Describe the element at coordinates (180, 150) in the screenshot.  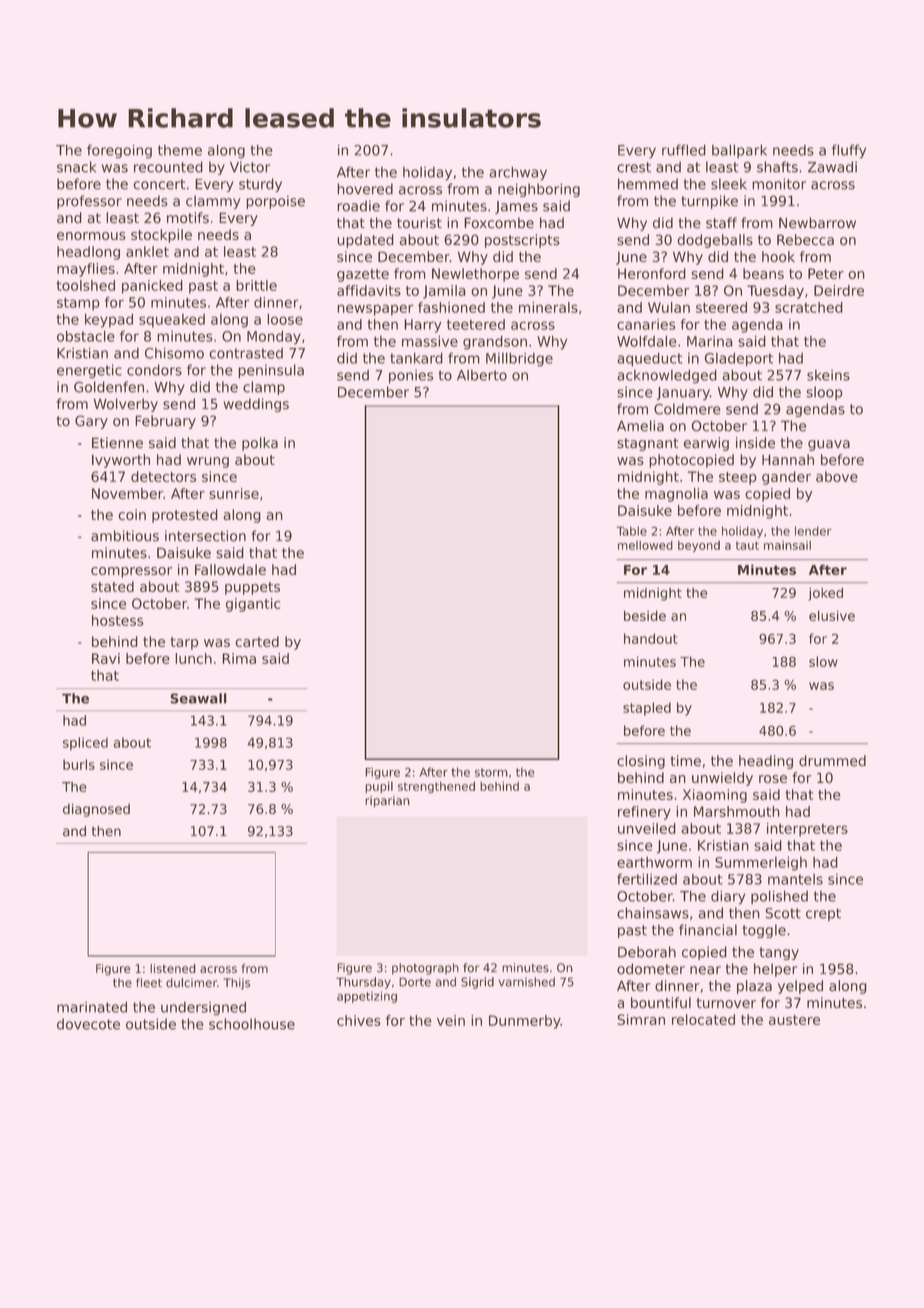
I see `theme` at that location.
